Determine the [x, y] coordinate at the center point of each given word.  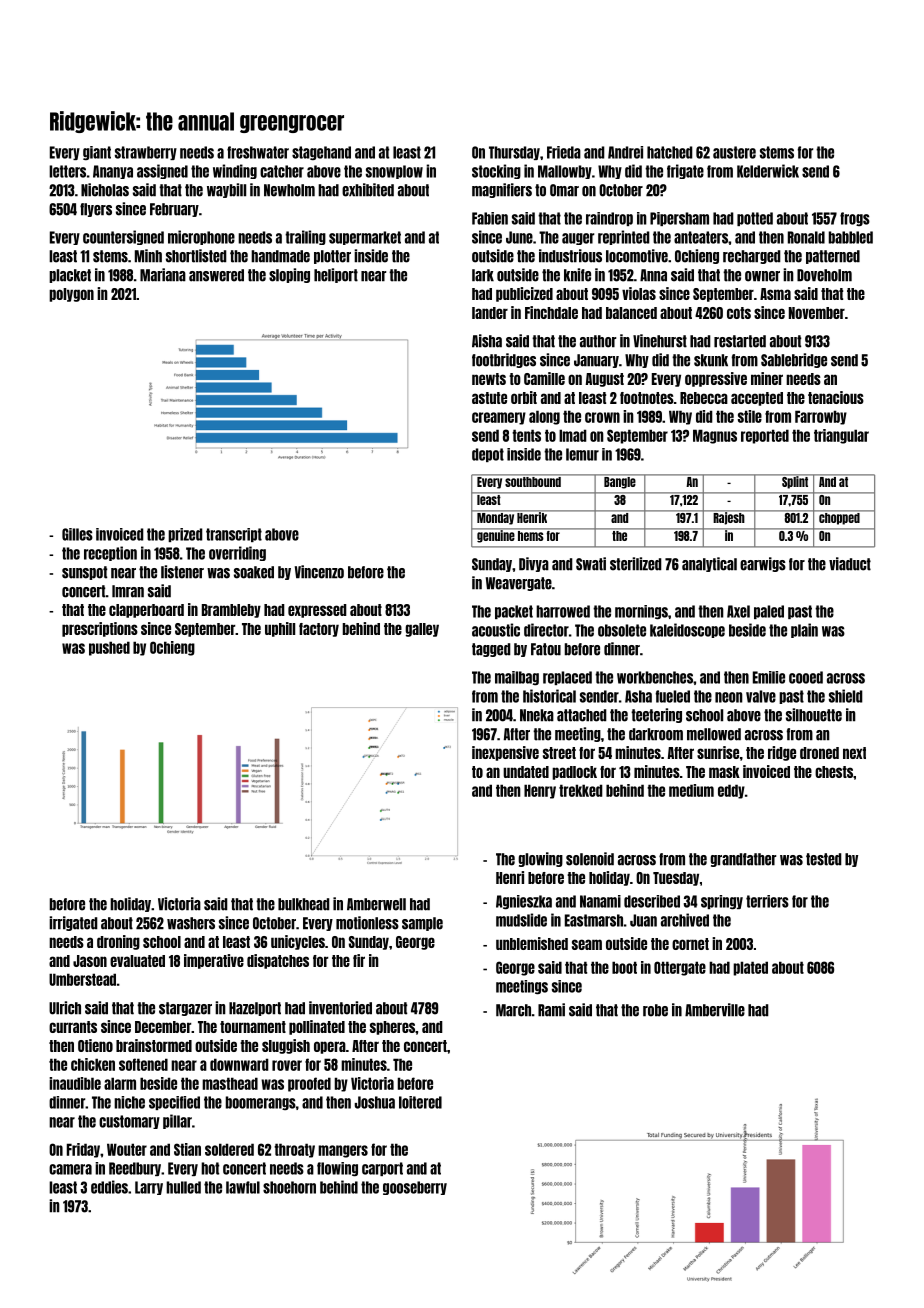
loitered [420, 1102]
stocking [496, 171]
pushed [109, 648]
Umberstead [82, 979]
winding [235, 171]
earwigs [763, 564]
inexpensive [505, 753]
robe [655, 1010]
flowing [337, 1169]
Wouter [127, 1149]
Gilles [77, 534]
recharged [752, 257]
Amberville [715, 1010]
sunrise [718, 752]
